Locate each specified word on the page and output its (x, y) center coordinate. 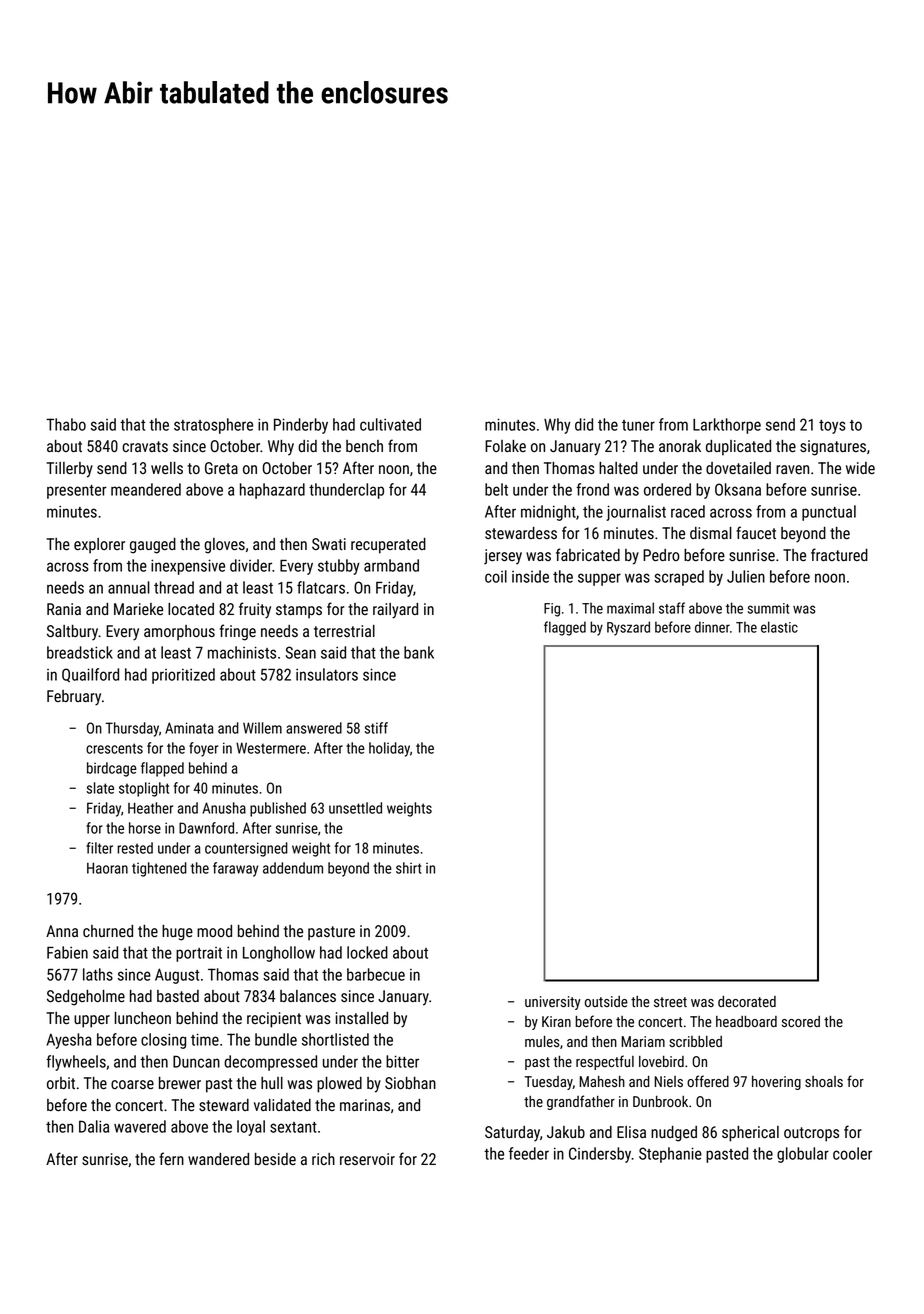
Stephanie (670, 1155)
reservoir (367, 1159)
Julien (746, 576)
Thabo (66, 424)
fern (171, 1158)
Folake (505, 446)
